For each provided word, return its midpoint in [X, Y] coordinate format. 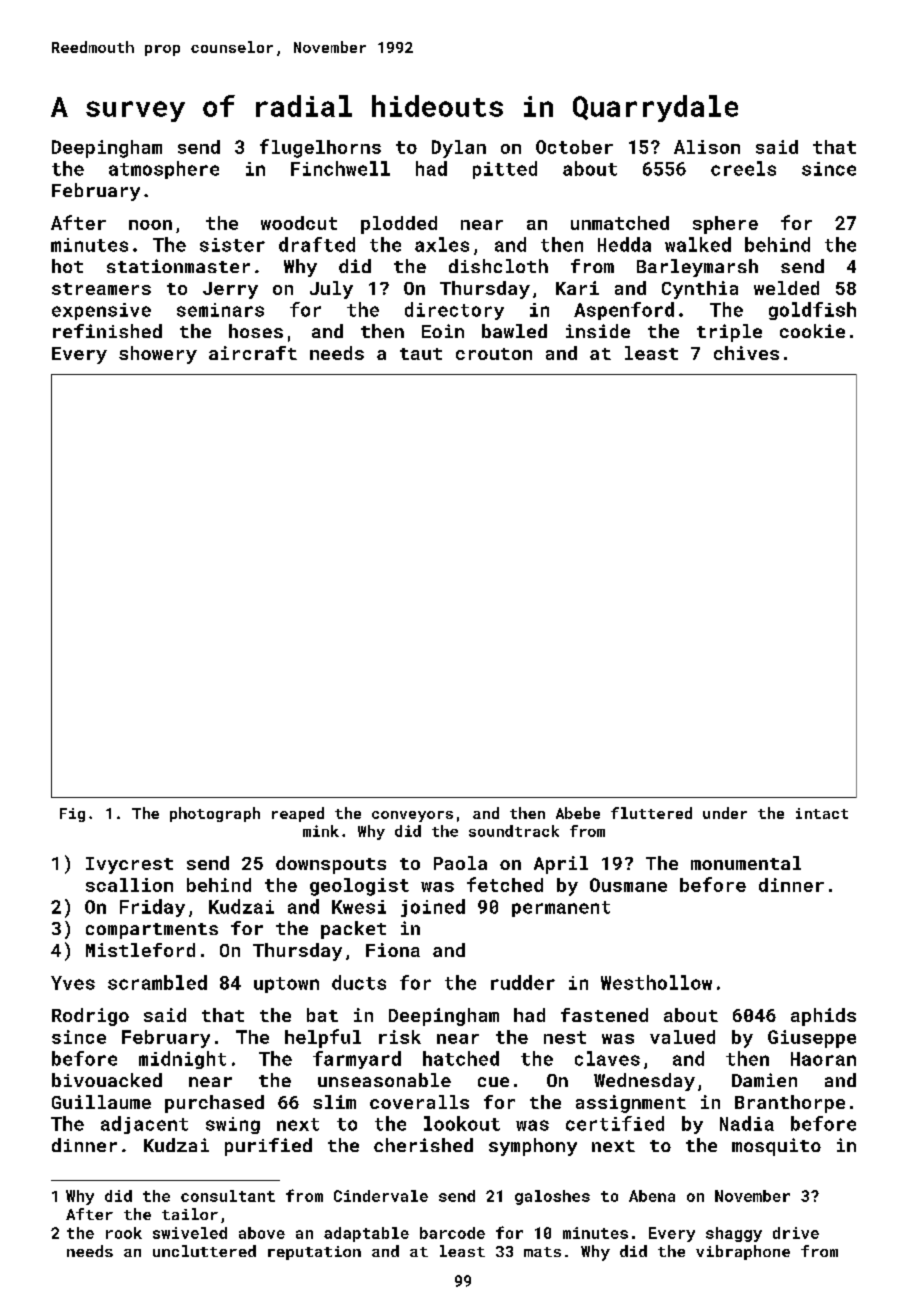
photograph [215, 814]
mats [542, 1252]
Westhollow [656, 982]
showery [158, 355]
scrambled [157, 982]
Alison [707, 147]
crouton [494, 354]
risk [400, 1037]
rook [124, 1233]
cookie [812, 331]
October [574, 147]
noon [150, 225]
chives [746, 353]
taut [421, 354]
